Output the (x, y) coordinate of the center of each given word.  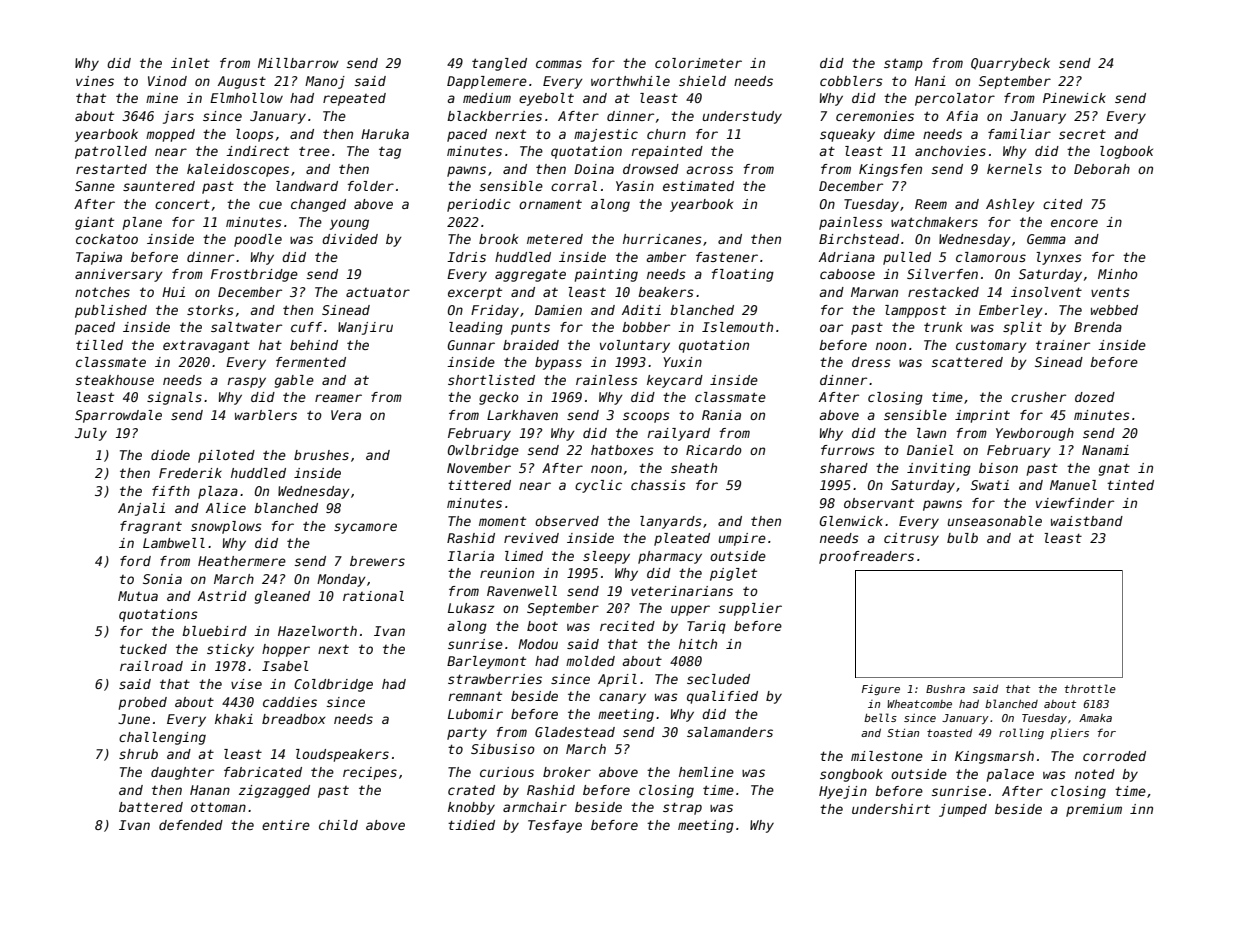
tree (314, 151)
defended (191, 825)
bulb (962, 538)
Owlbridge (483, 451)
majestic (606, 135)
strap (682, 808)
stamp (903, 64)
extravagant (206, 346)
